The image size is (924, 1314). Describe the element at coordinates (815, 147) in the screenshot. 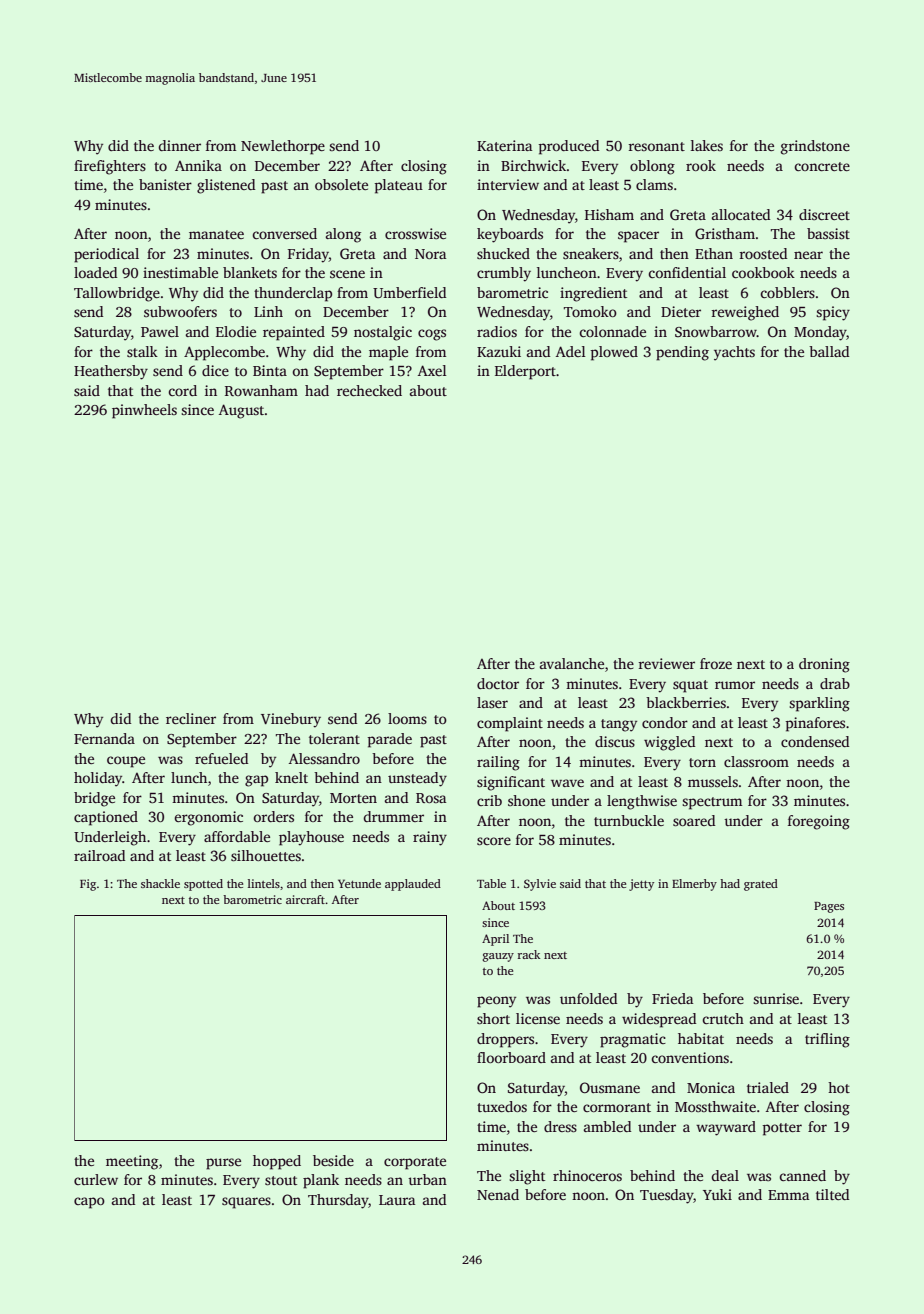

I see `grindstone` at that location.
